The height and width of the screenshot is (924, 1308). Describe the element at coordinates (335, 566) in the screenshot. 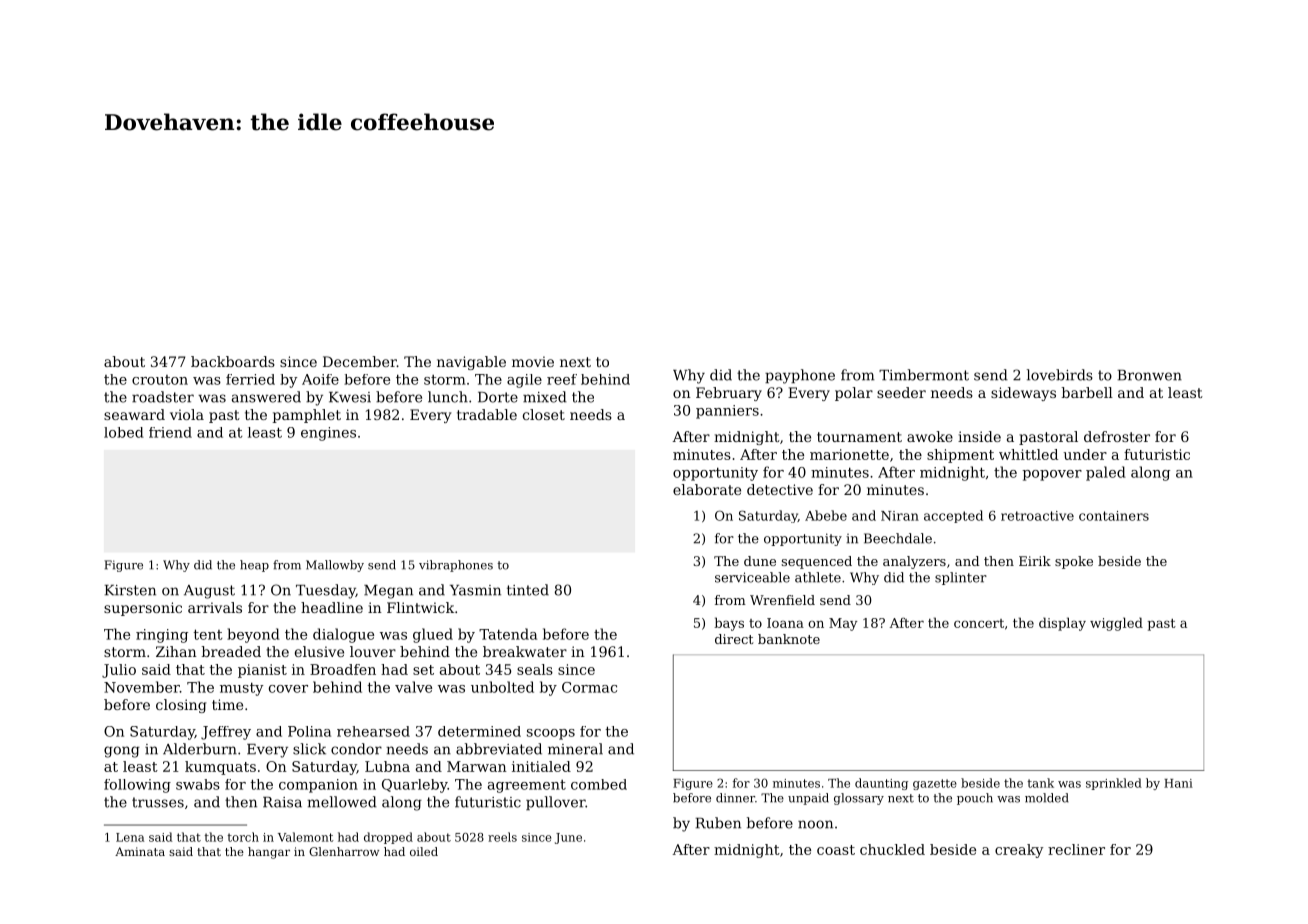

I see `Mallowby` at that location.
